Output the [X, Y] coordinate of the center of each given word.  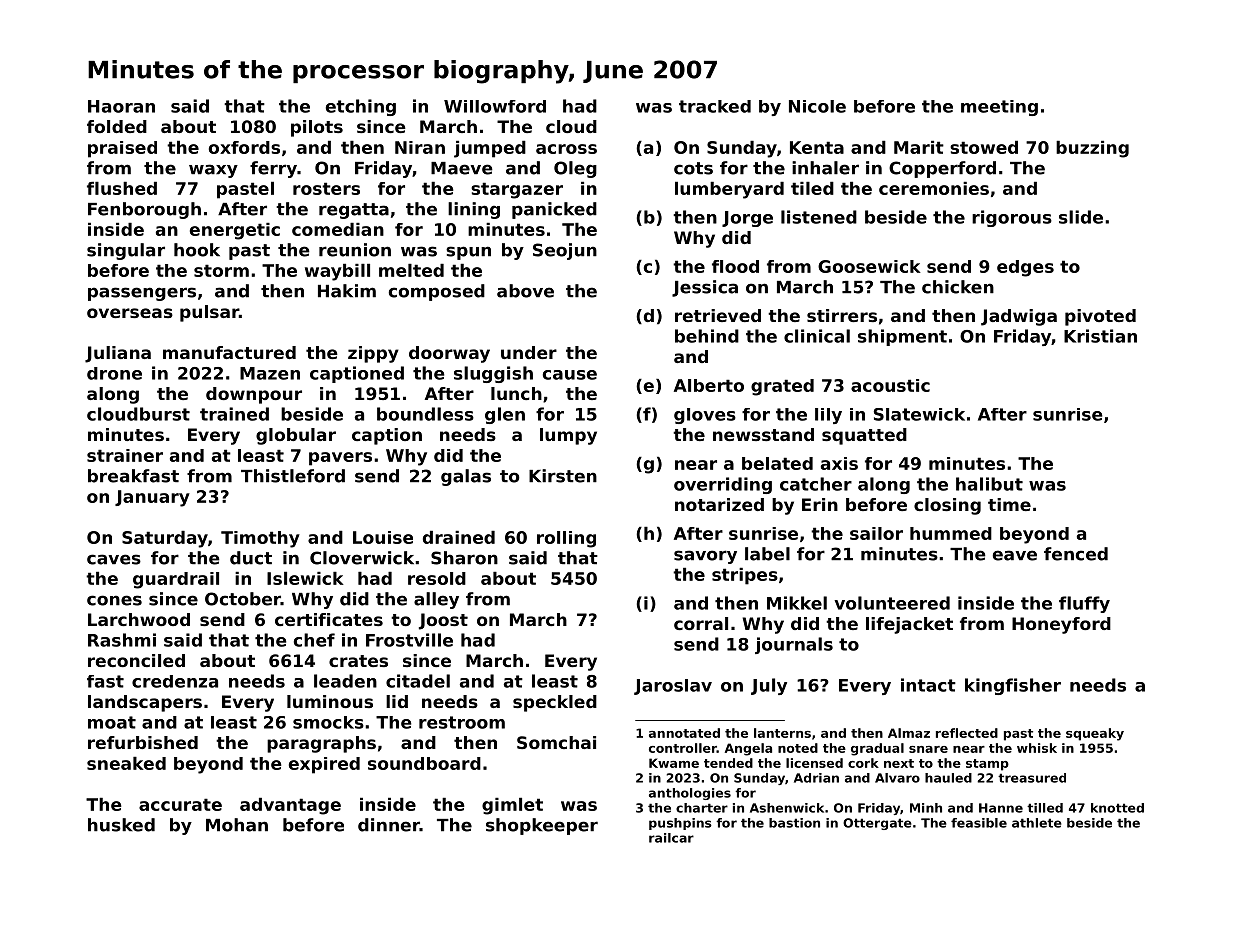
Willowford [495, 106]
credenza [175, 681]
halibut [989, 484]
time [1009, 504]
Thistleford [293, 476]
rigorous [1012, 218]
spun [468, 253]
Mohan [237, 825]
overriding [723, 485]
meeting [999, 108]
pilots [317, 128]
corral [701, 623]
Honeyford [1061, 625]
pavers [340, 459]
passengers [142, 294]
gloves [705, 416]
